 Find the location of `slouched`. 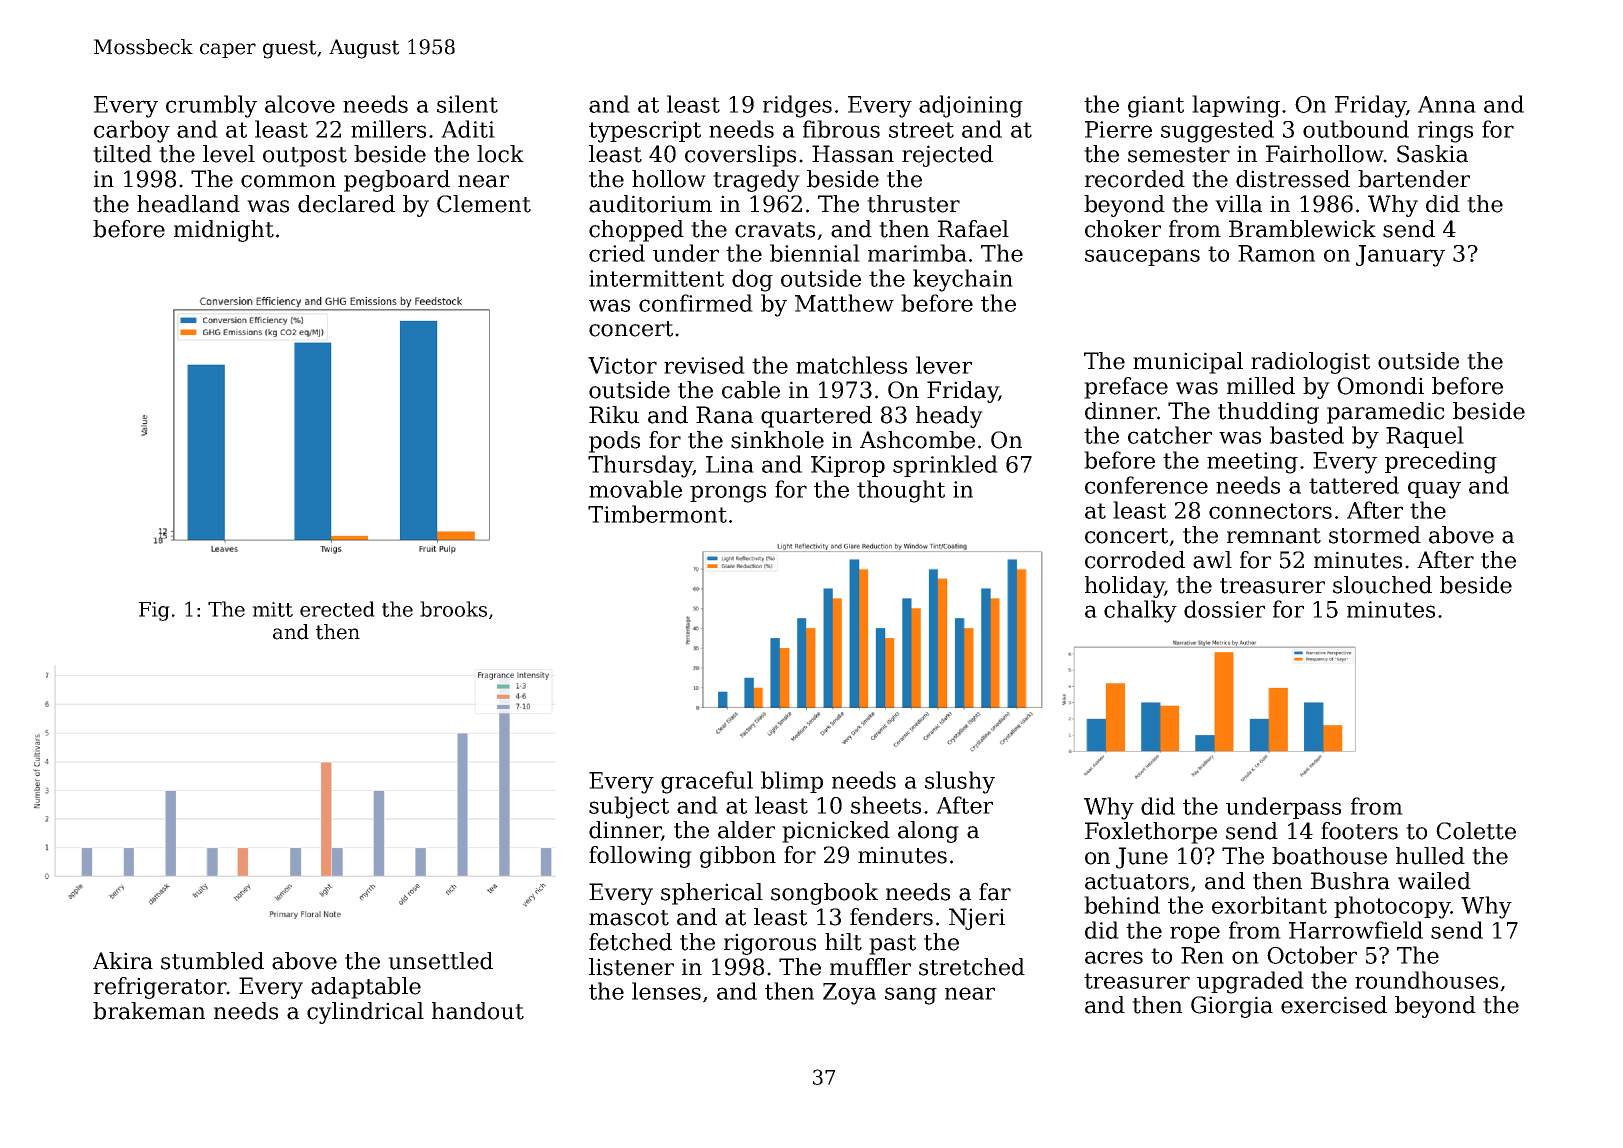

slouched is located at coordinates (1382, 585).
